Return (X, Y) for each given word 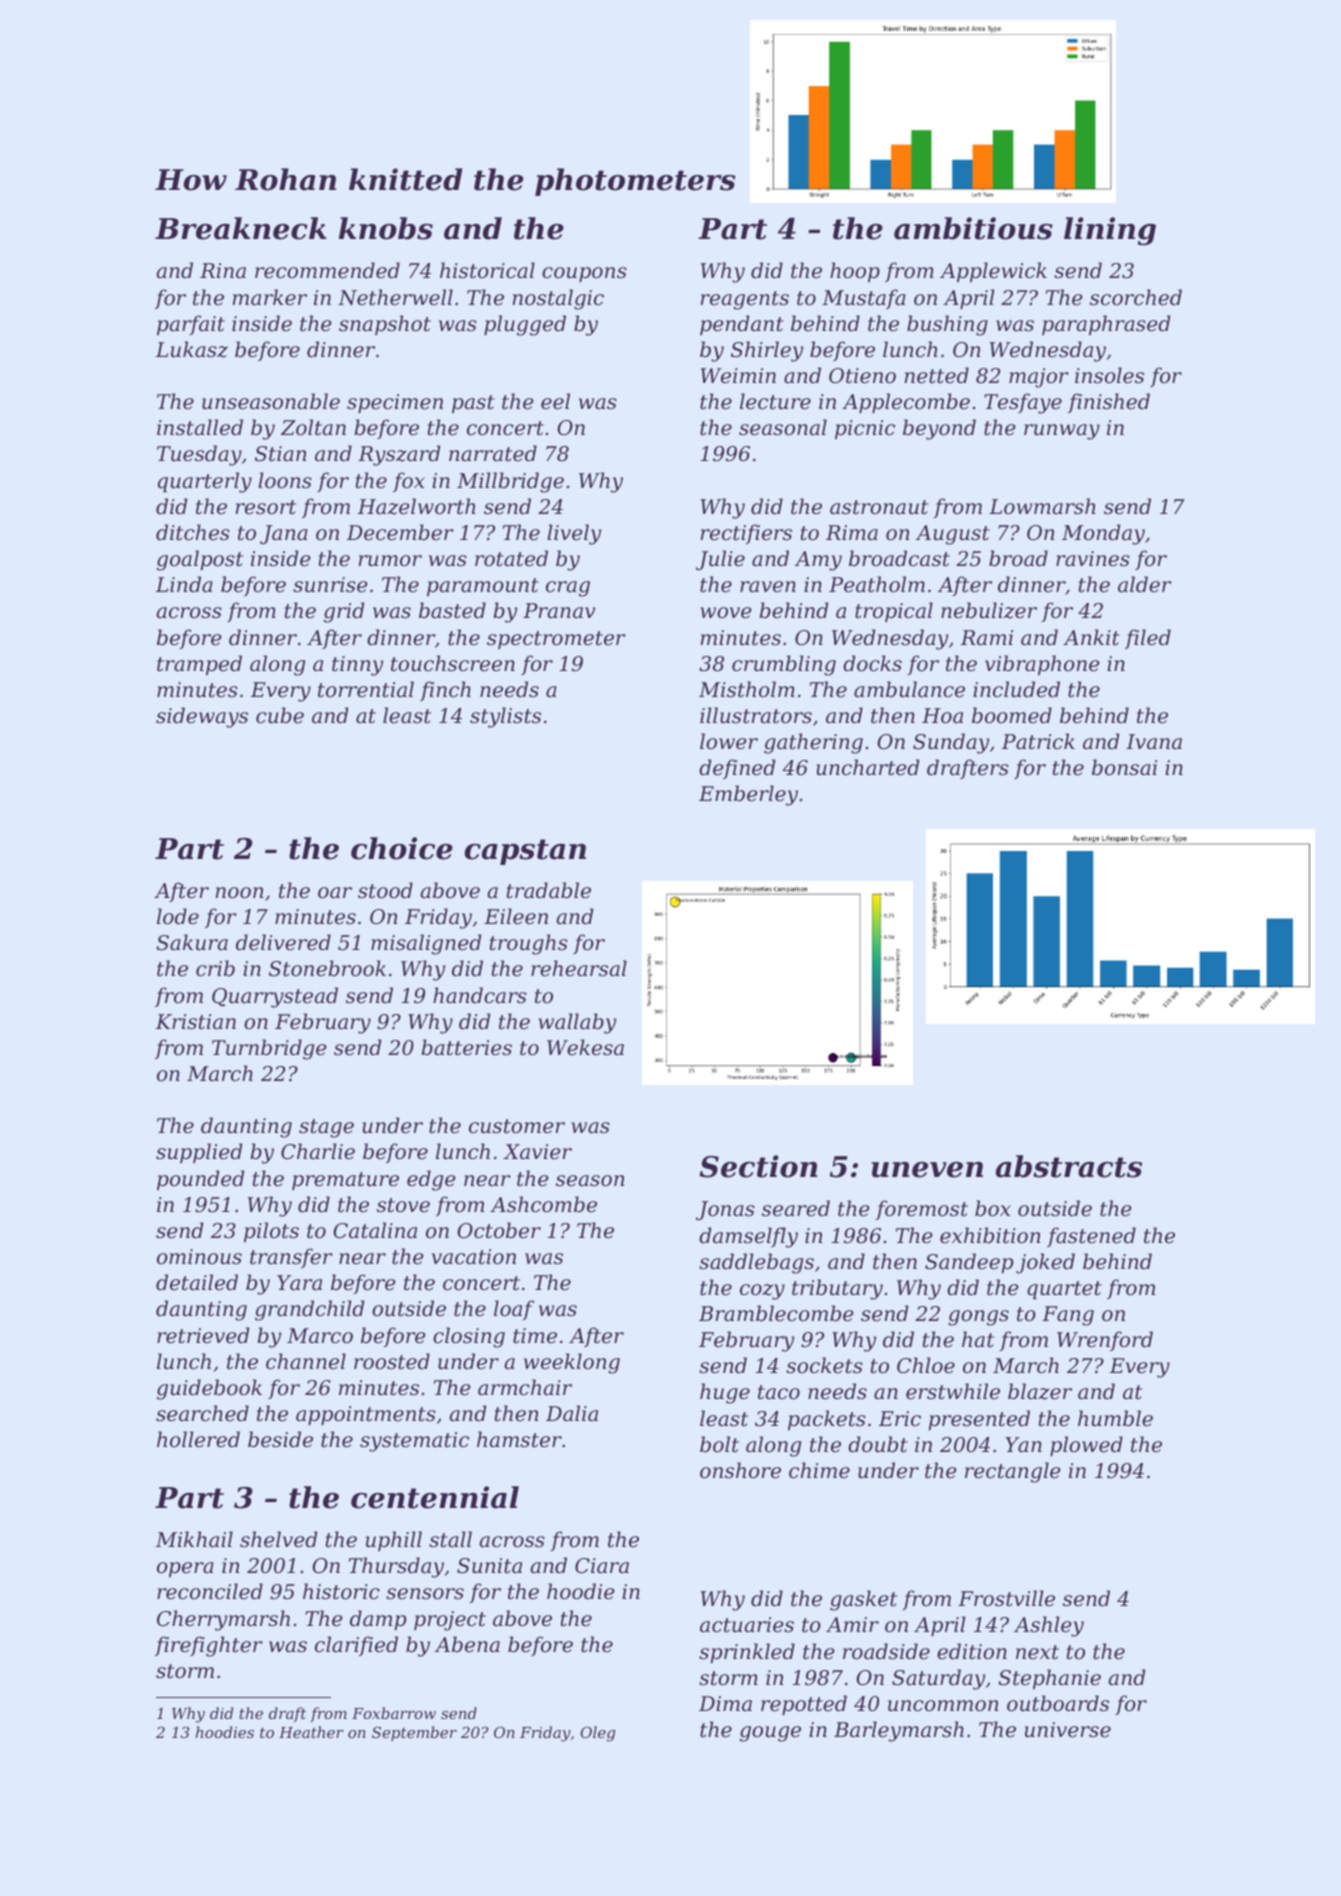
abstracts (1069, 1166)
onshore (740, 1470)
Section (758, 1166)
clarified (356, 1646)
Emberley (748, 795)
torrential (366, 689)
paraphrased (1106, 325)
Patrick (1038, 741)
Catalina (375, 1230)
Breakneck (241, 228)
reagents (745, 300)
